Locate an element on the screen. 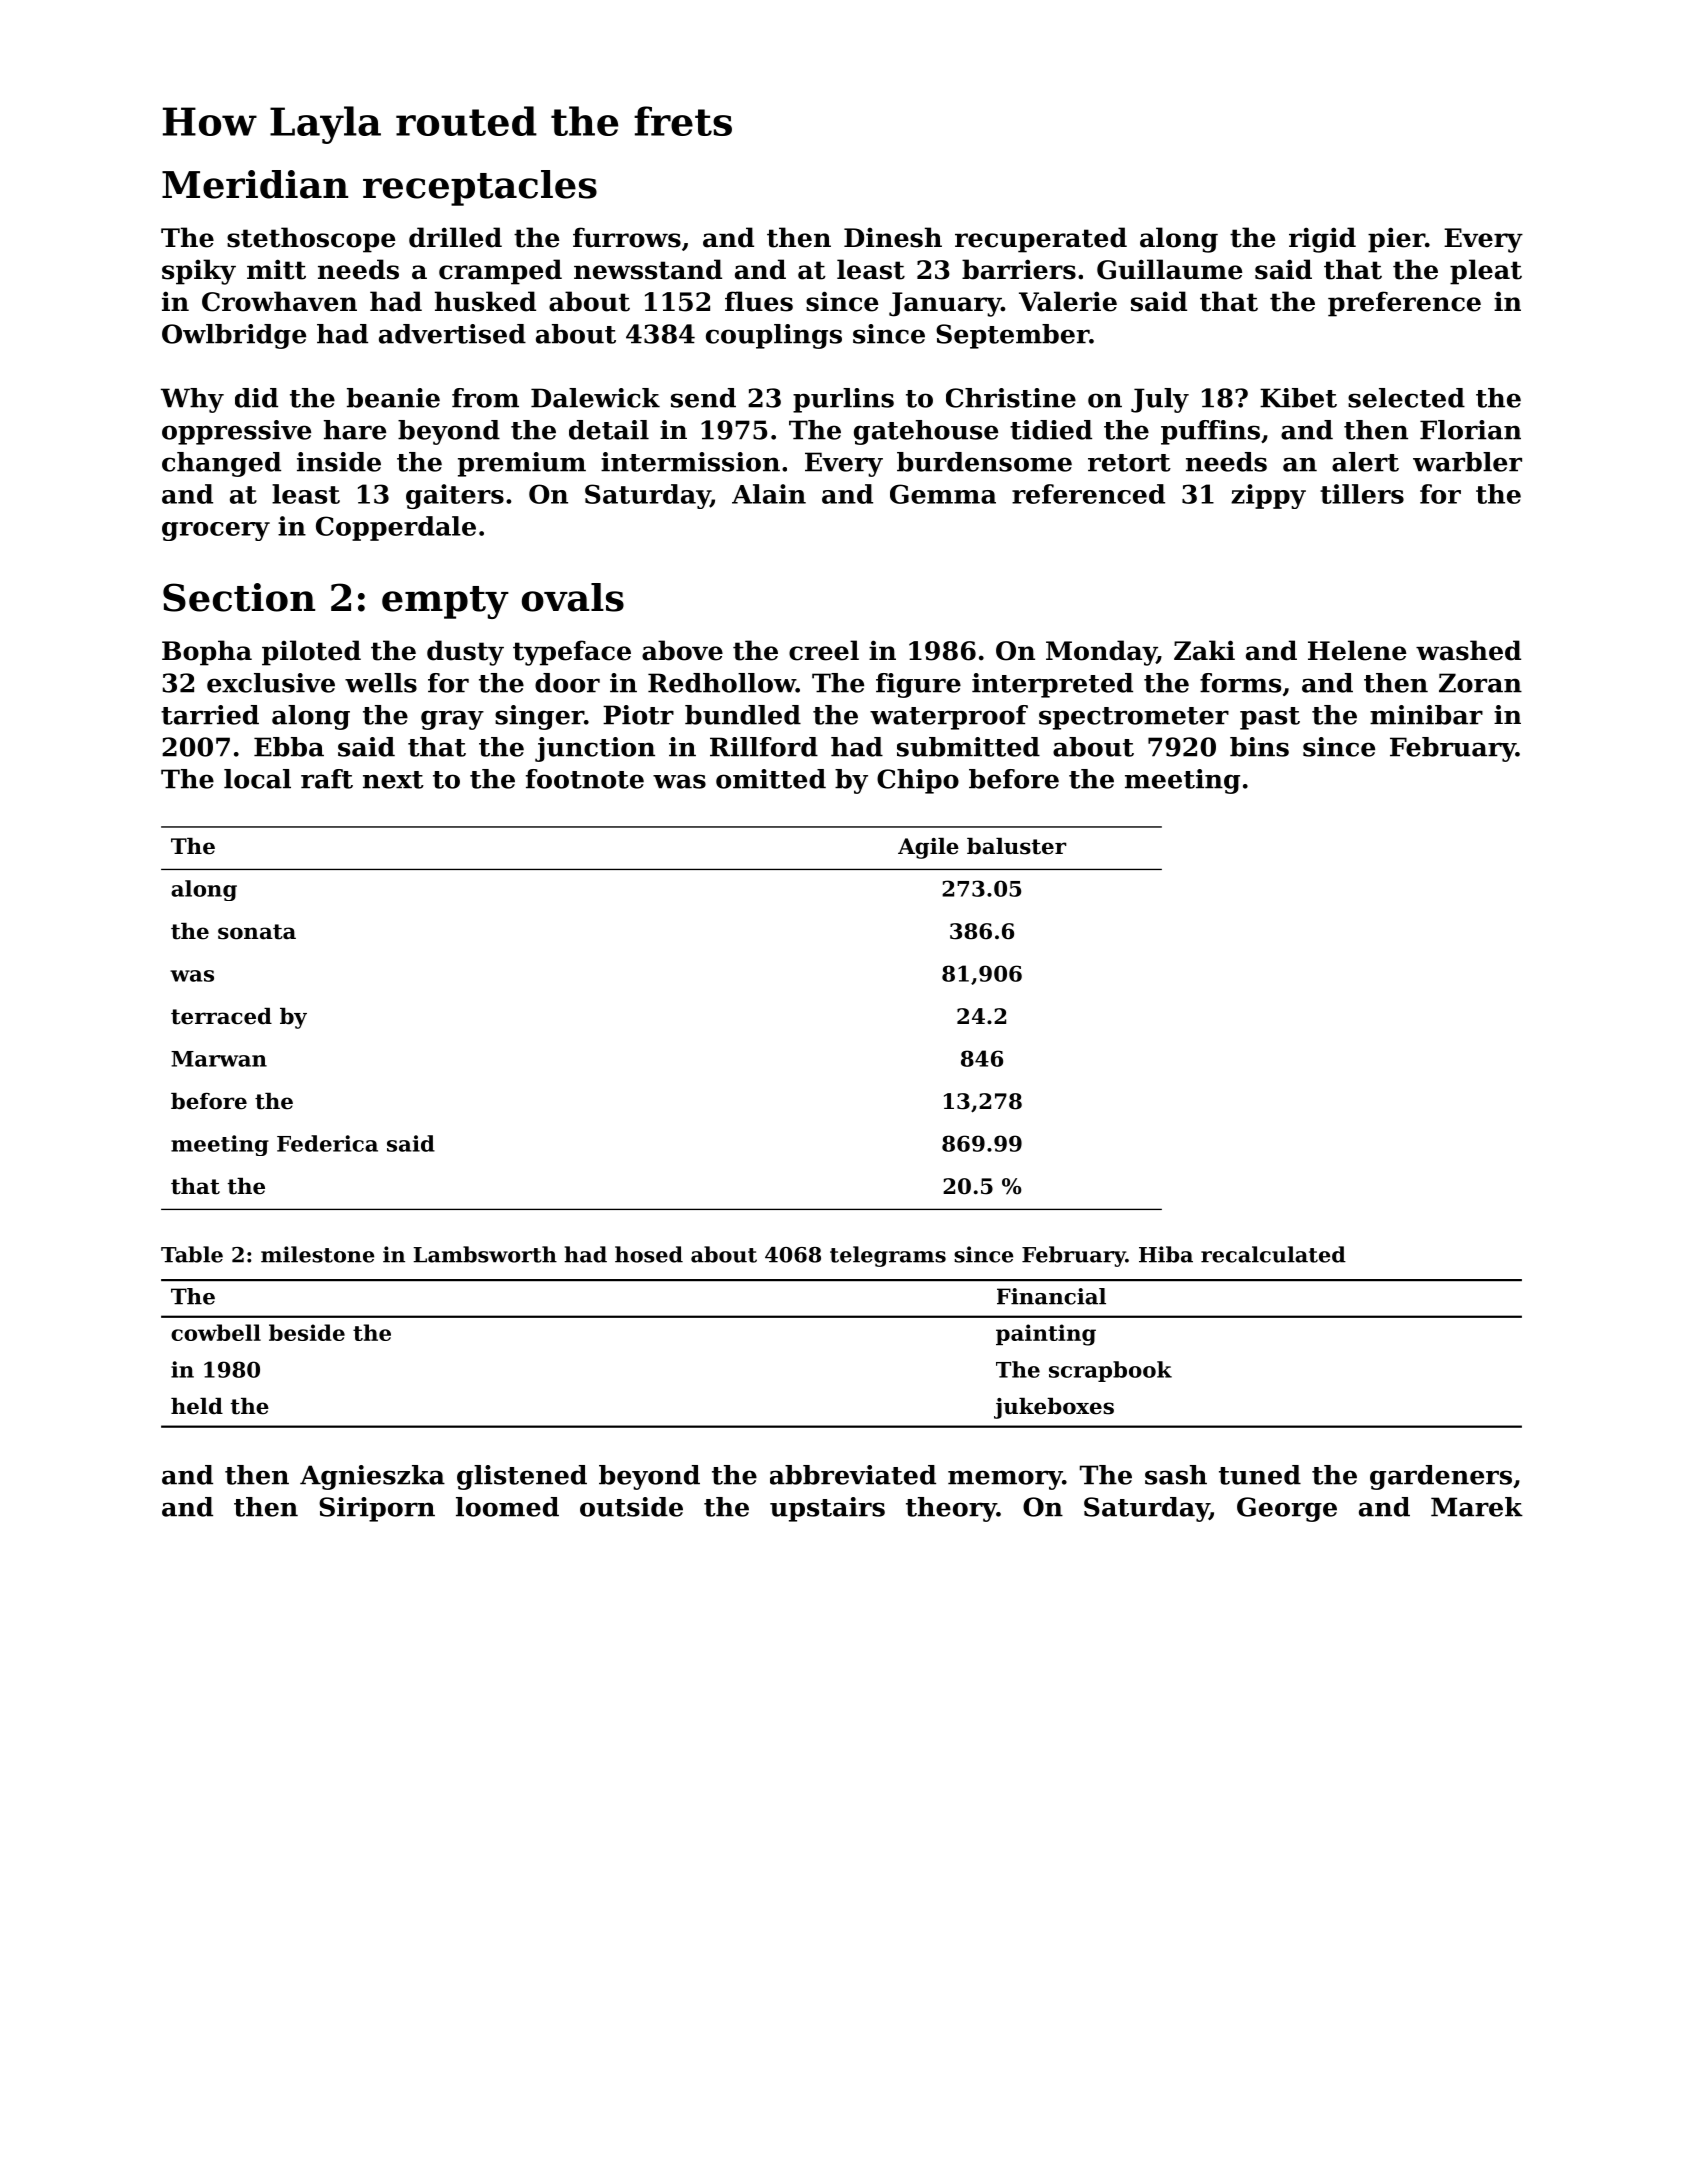 The height and width of the screenshot is (2178, 1683). minibar is located at coordinates (1426, 715).
